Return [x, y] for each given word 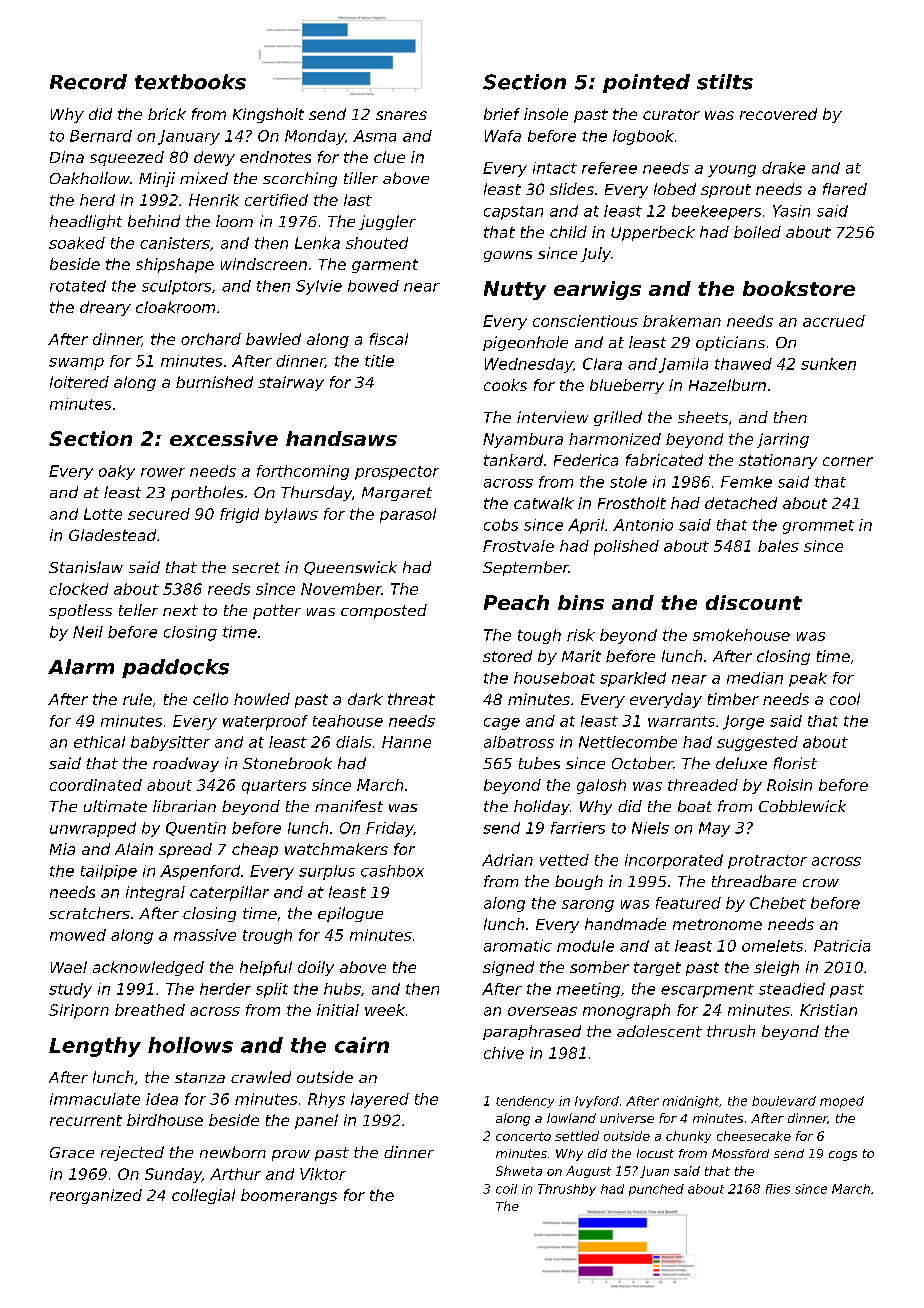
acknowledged [148, 968]
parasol [408, 515]
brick [167, 114]
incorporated [674, 861]
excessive [224, 438]
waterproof [265, 722]
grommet [818, 527]
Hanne [406, 742]
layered [380, 1100]
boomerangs [289, 1196]
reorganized [96, 1196]
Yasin [791, 211]
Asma [374, 136]
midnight [691, 1102]
